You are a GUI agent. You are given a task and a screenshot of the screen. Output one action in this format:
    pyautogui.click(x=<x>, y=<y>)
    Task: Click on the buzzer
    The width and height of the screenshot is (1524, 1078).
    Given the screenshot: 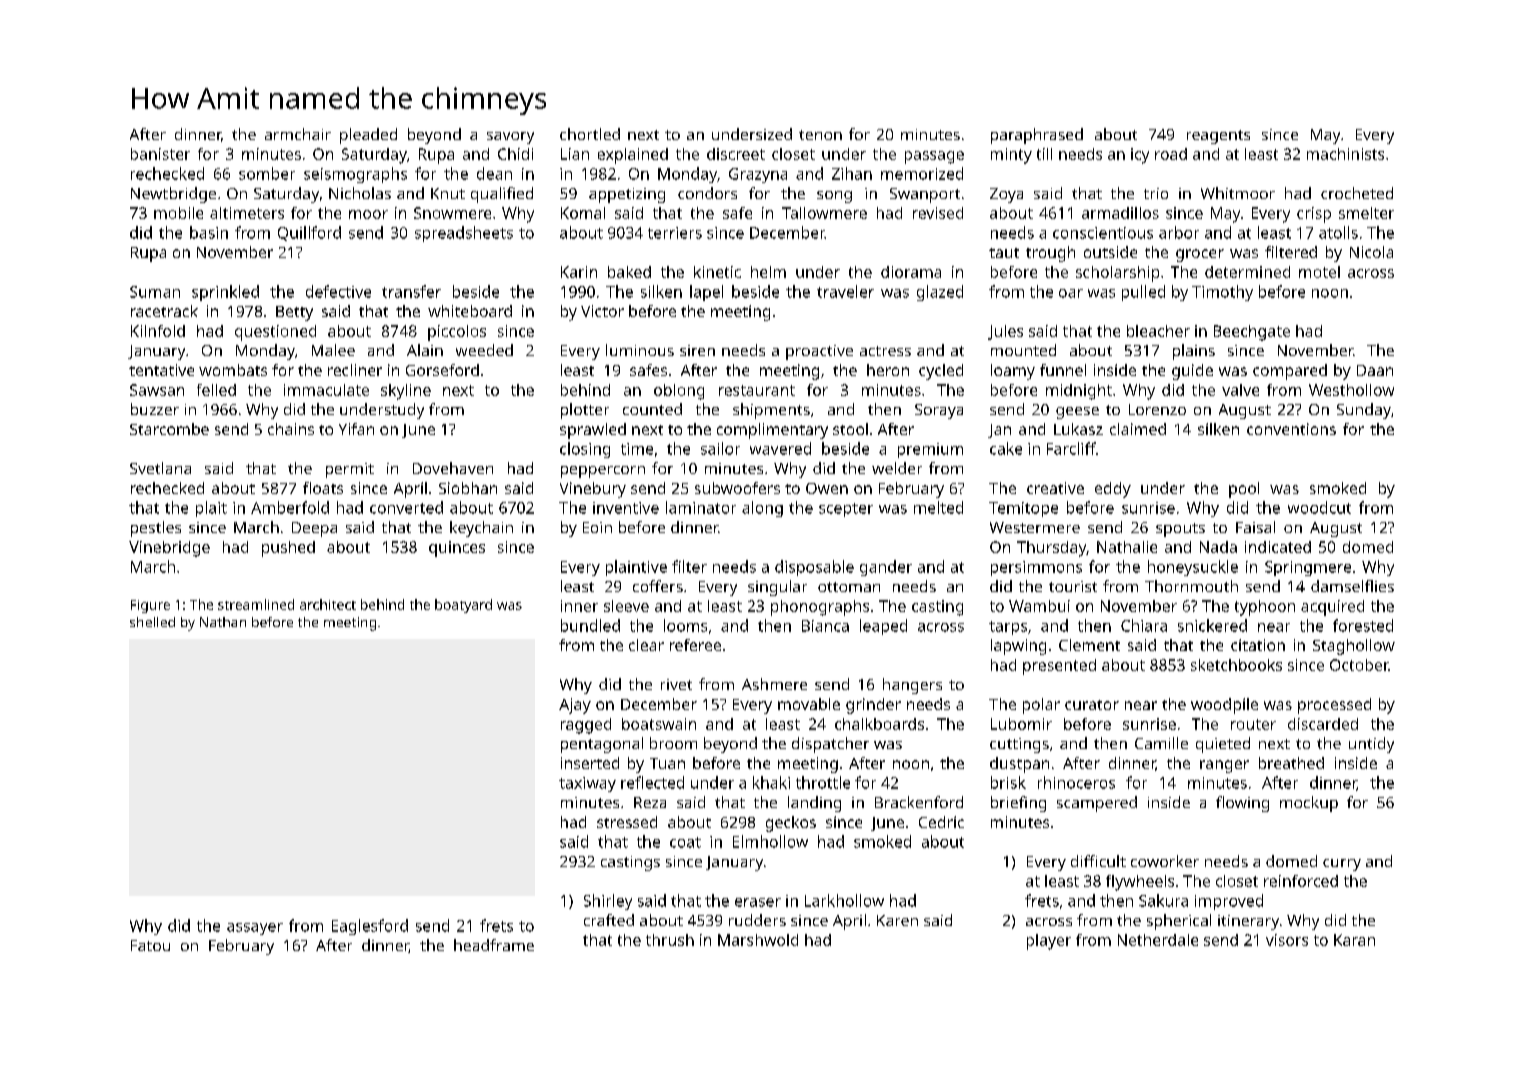 What is the action you would take?
    pyautogui.click(x=155, y=409)
